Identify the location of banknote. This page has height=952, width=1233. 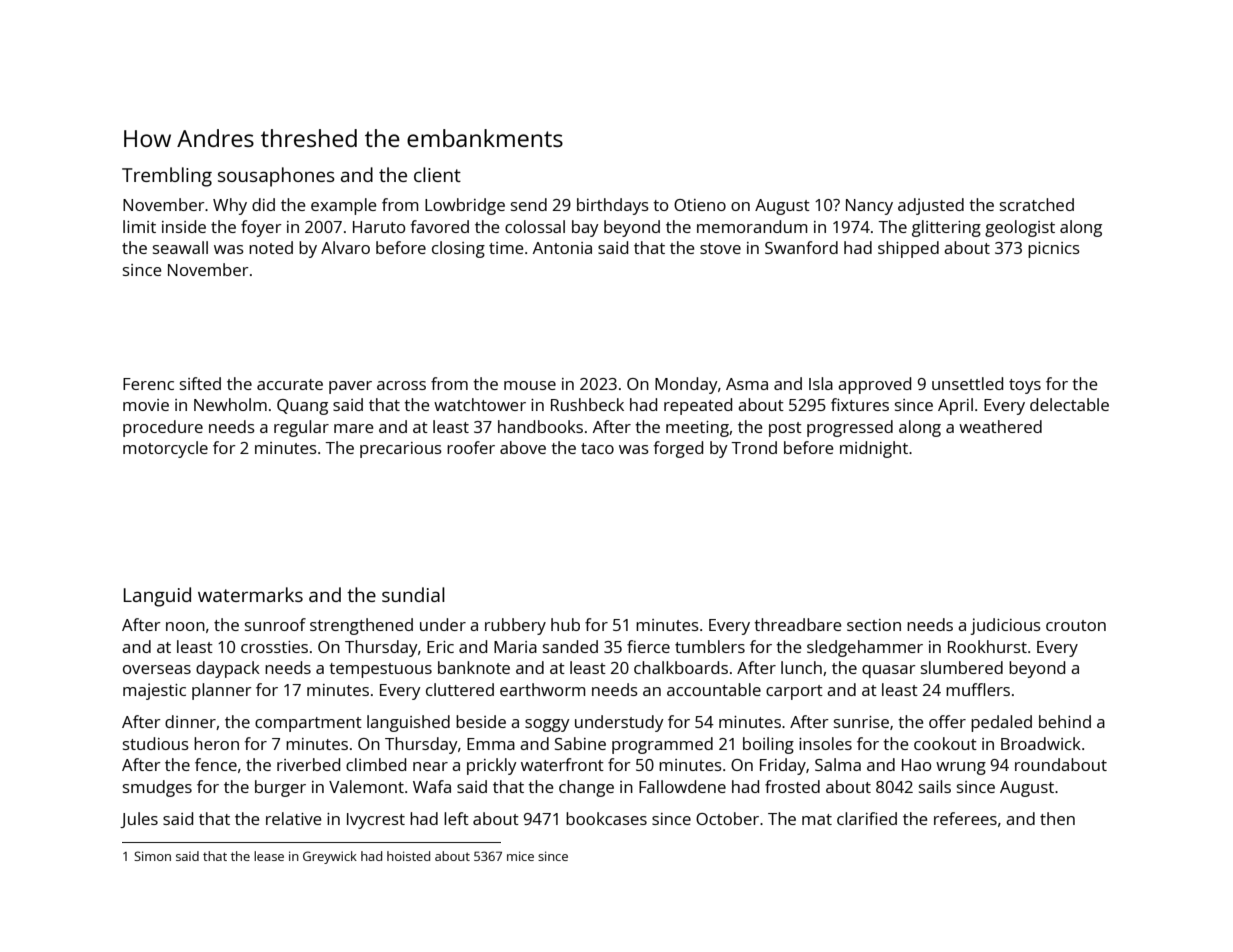
(474, 667).
